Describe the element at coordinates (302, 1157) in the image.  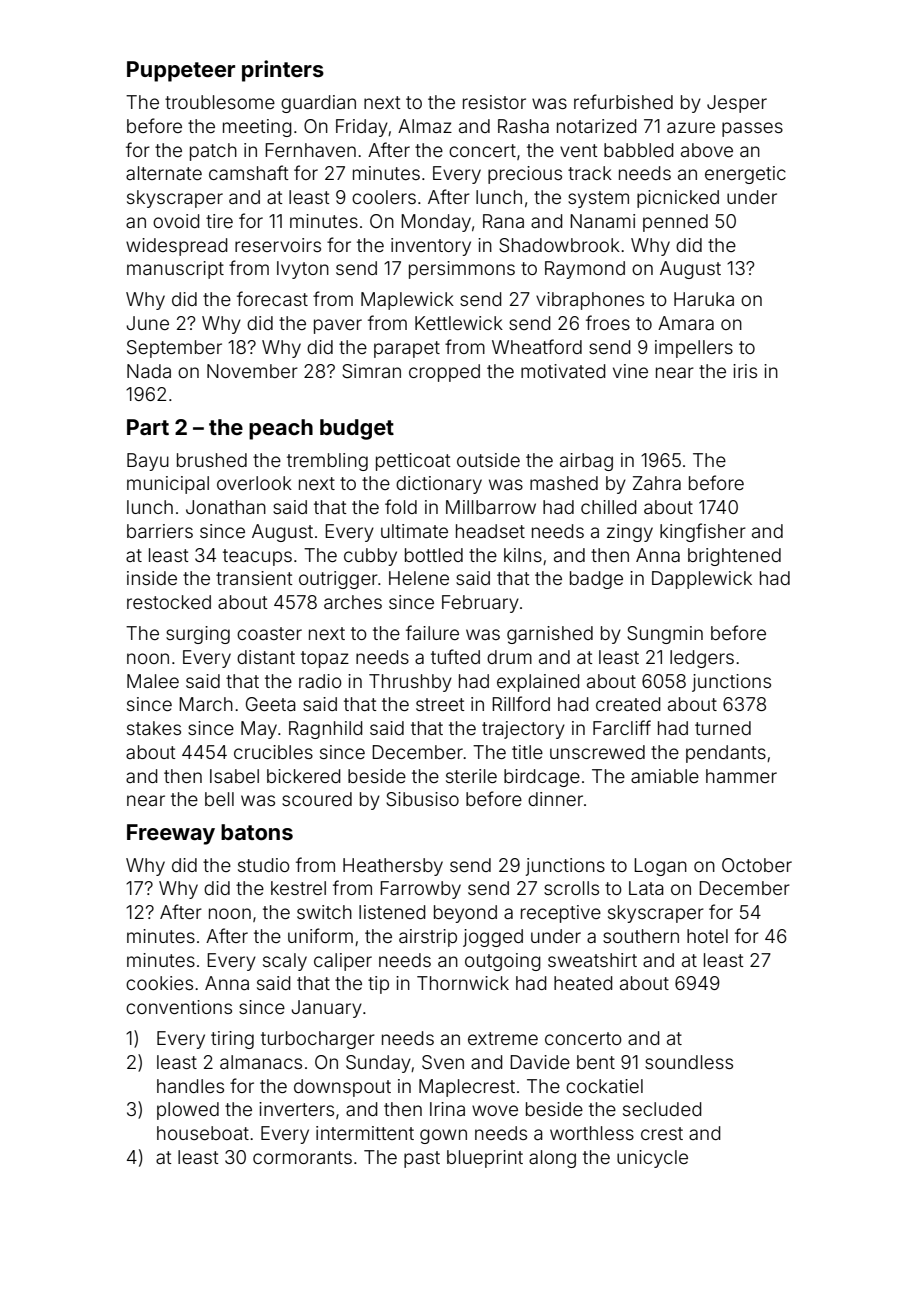
I see `cormorants` at that location.
